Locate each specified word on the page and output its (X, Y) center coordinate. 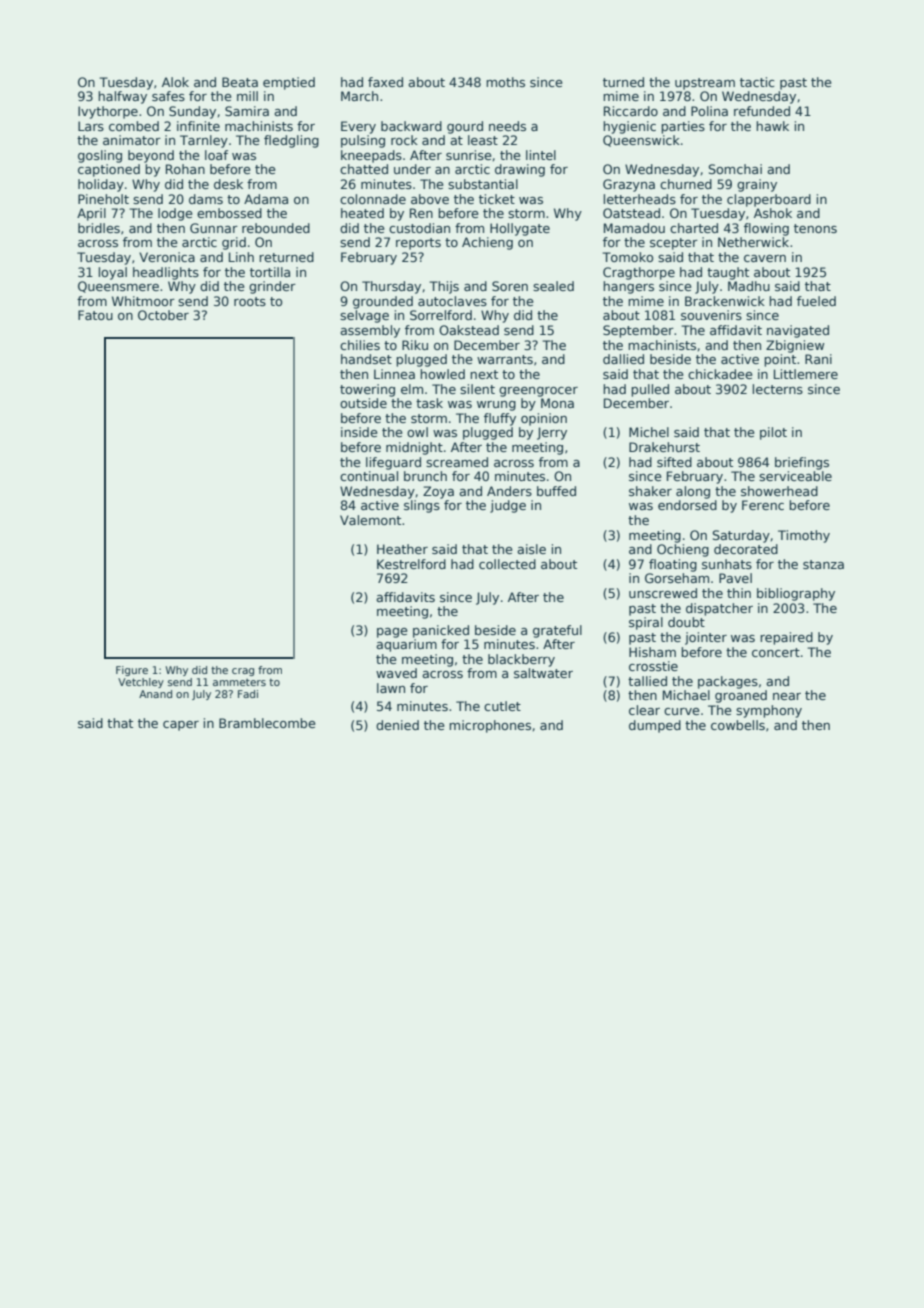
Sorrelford (441, 315)
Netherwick (753, 242)
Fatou (95, 315)
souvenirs (711, 315)
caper (181, 726)
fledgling (291, 141)
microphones (490, 726)
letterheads (640, 199)
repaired (786, 638)
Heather (402, 549)
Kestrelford (411, 564)
